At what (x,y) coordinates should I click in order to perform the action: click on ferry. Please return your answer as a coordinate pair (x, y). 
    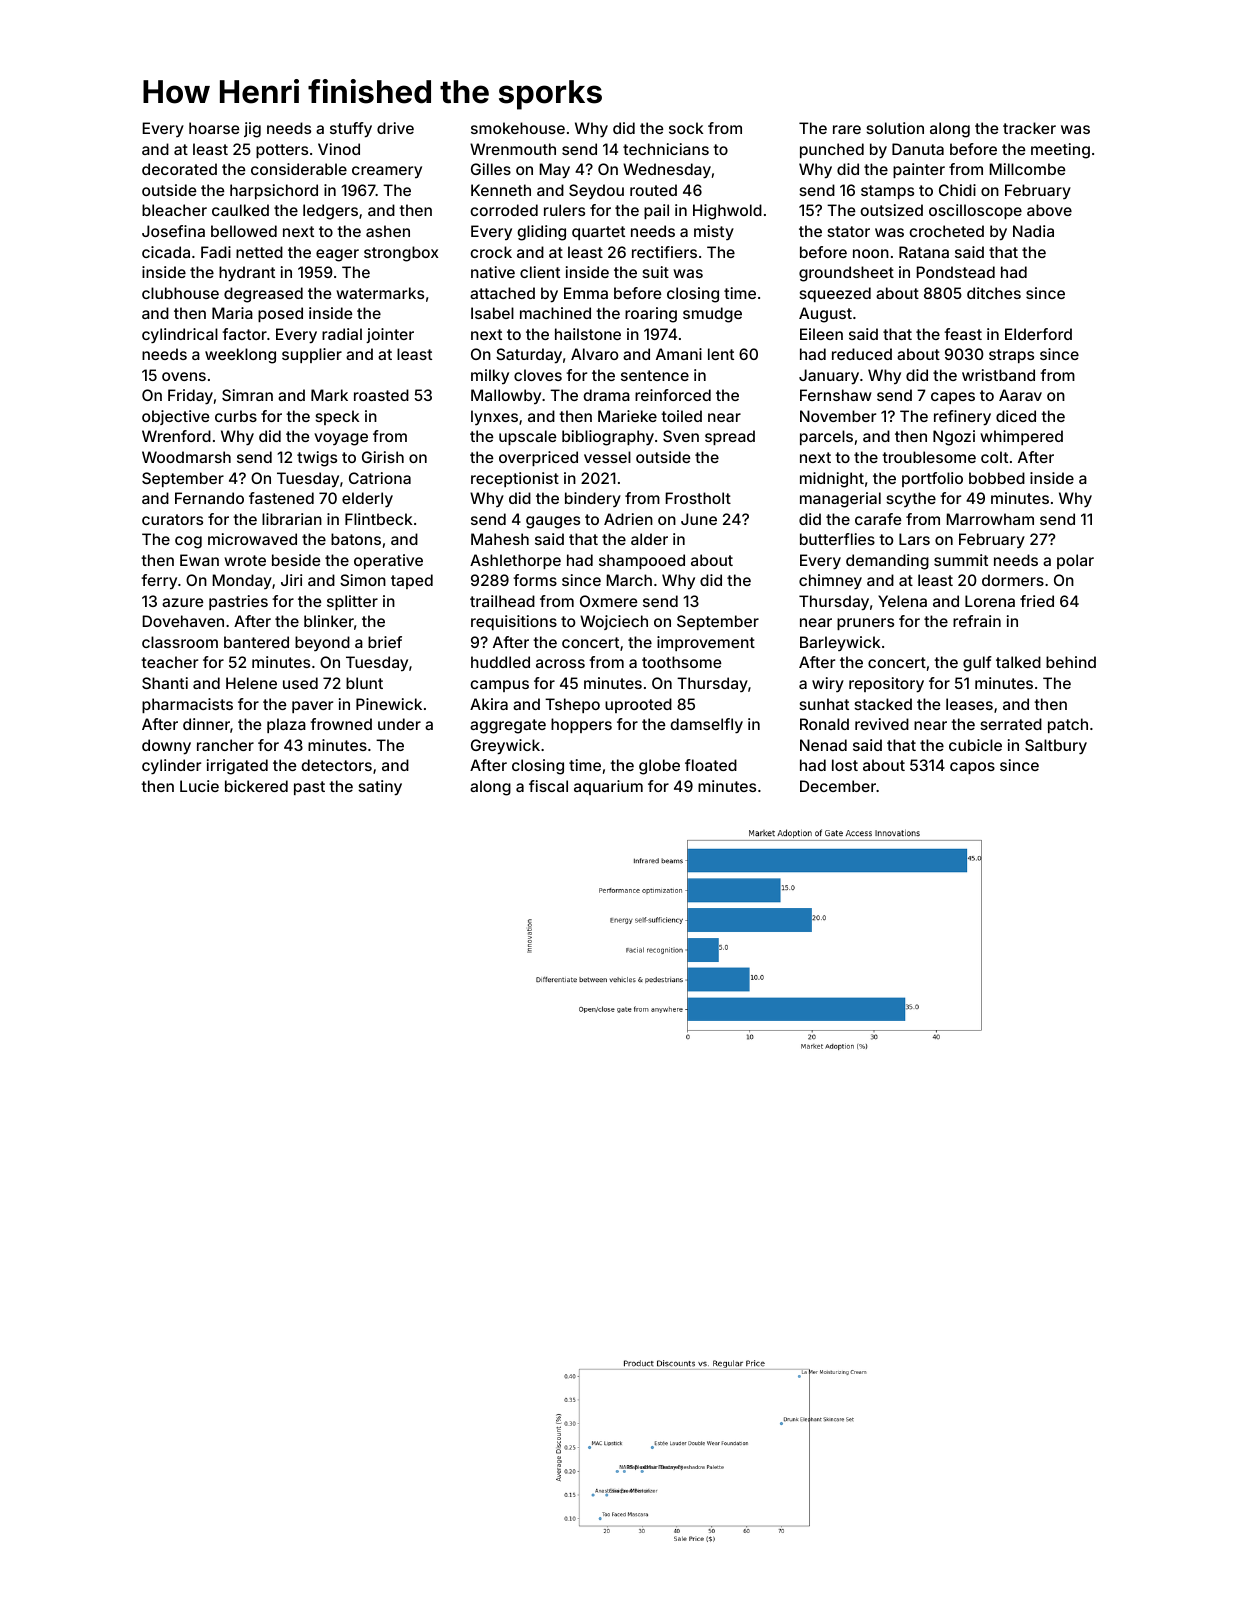
    Looking at the image, I should click on (159, 581).
